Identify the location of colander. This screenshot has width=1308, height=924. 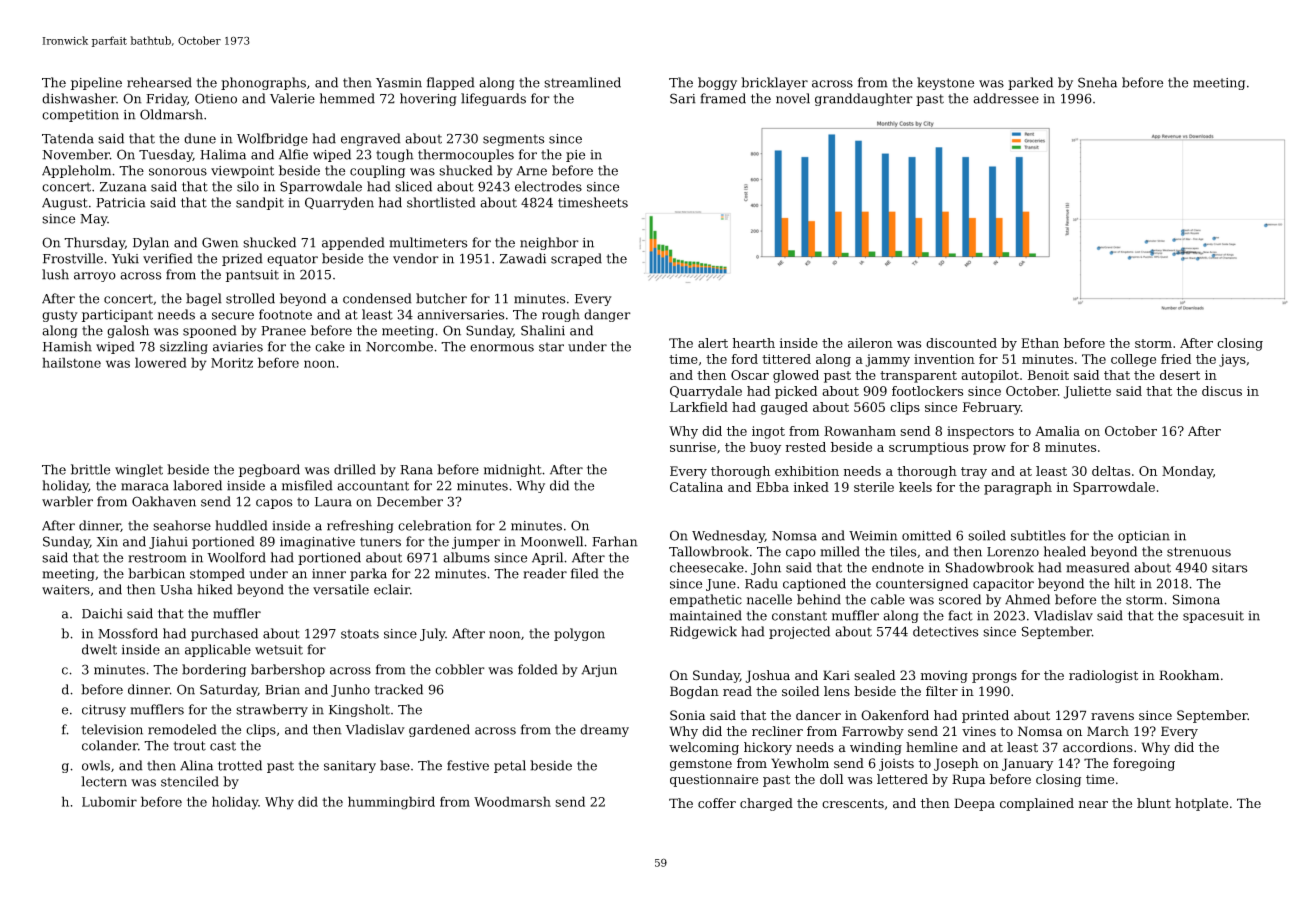
(110, 745).
